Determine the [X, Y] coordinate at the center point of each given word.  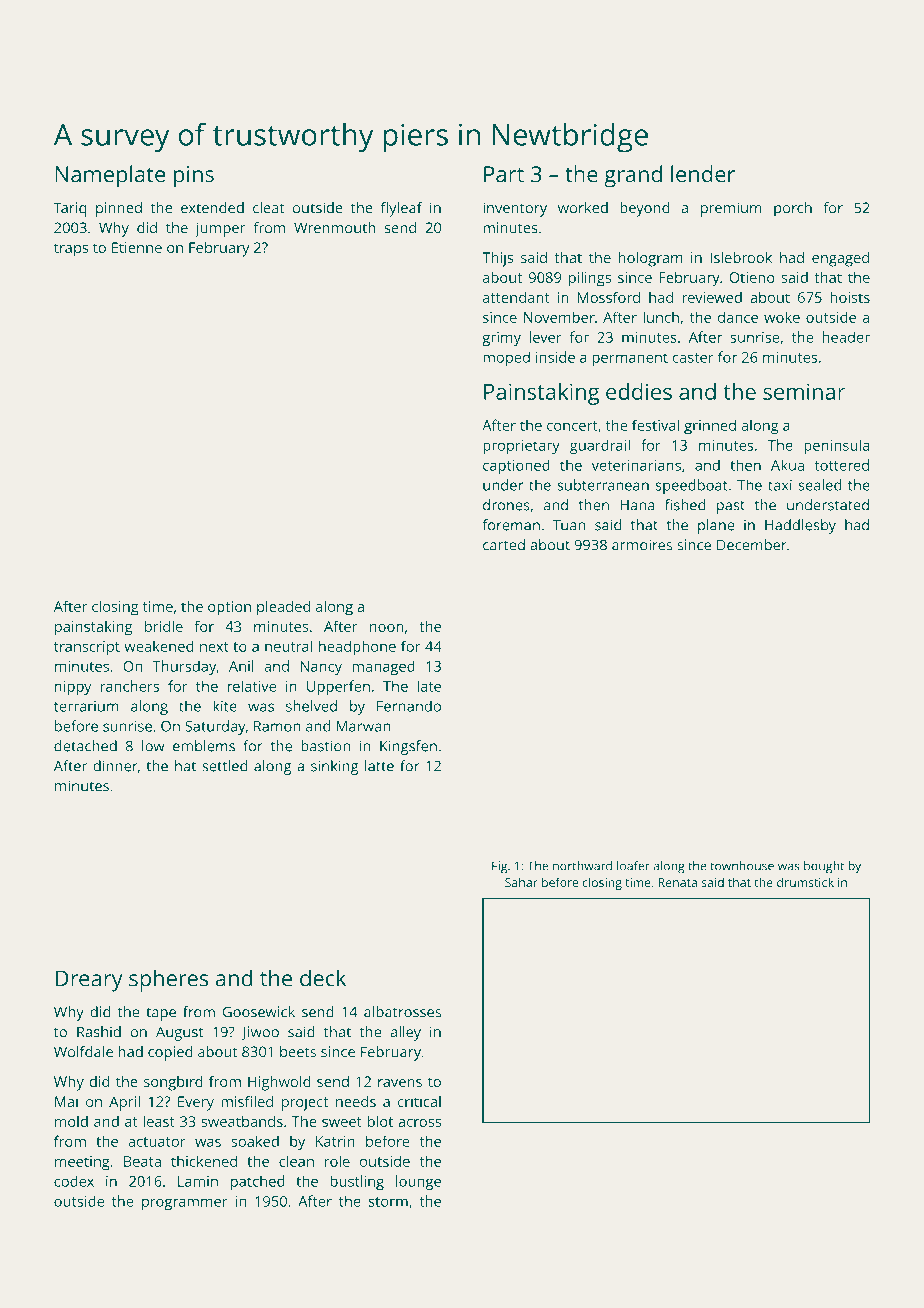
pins [194, 177]
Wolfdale [83, 1051]
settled [225, 766]
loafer [633, 866]
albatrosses [402, 1012]
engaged [840, 259]
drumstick [805, 882]
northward [582, 866]
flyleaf [401, 209]
